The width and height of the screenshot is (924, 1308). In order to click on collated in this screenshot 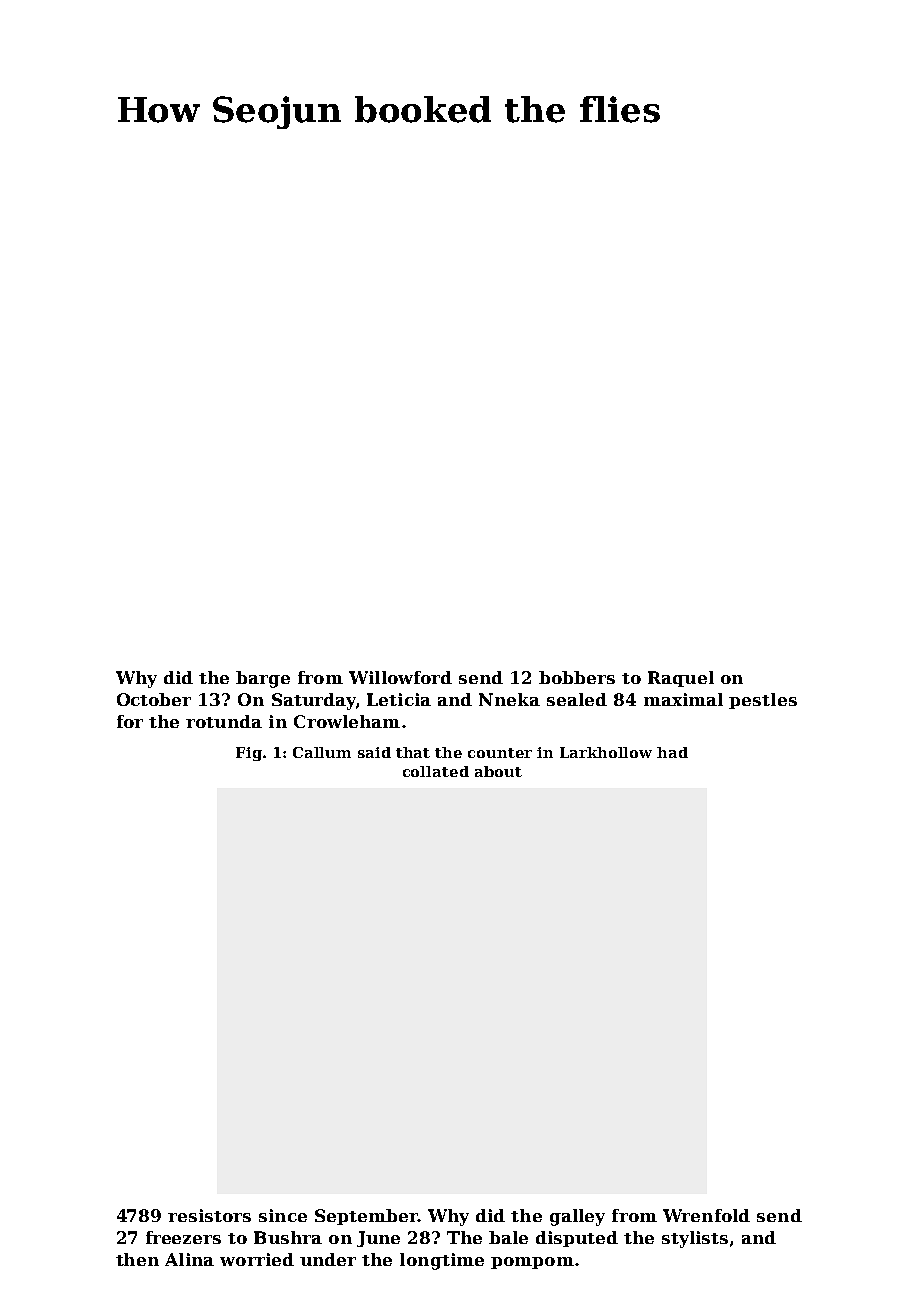, I will do `click(436, 771)`.
